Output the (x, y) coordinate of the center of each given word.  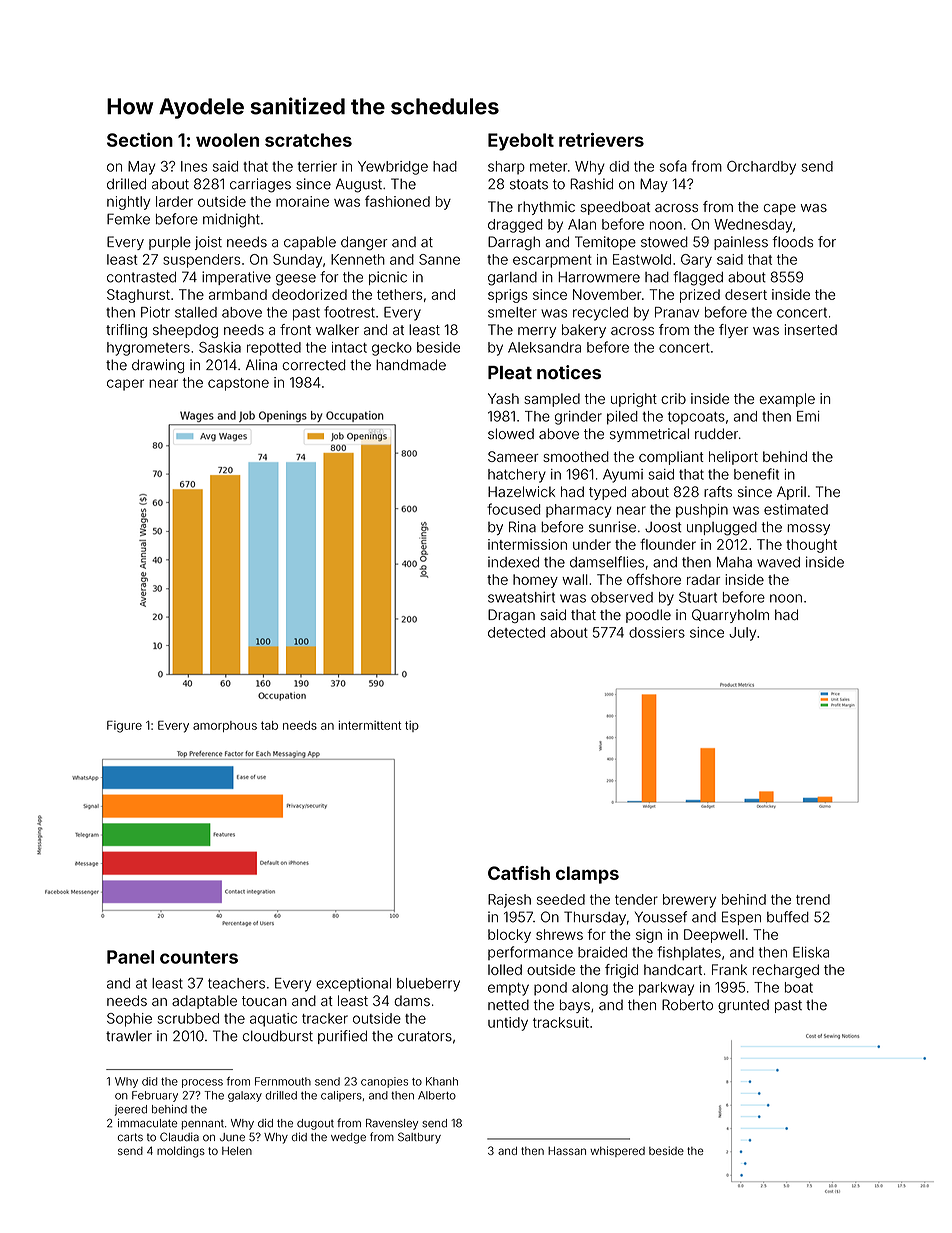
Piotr (155, 312)
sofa (673, 166)
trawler (129, 1036)
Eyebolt (521, 142)
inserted (811, 329)
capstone (238, 384)
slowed (511, 433)
